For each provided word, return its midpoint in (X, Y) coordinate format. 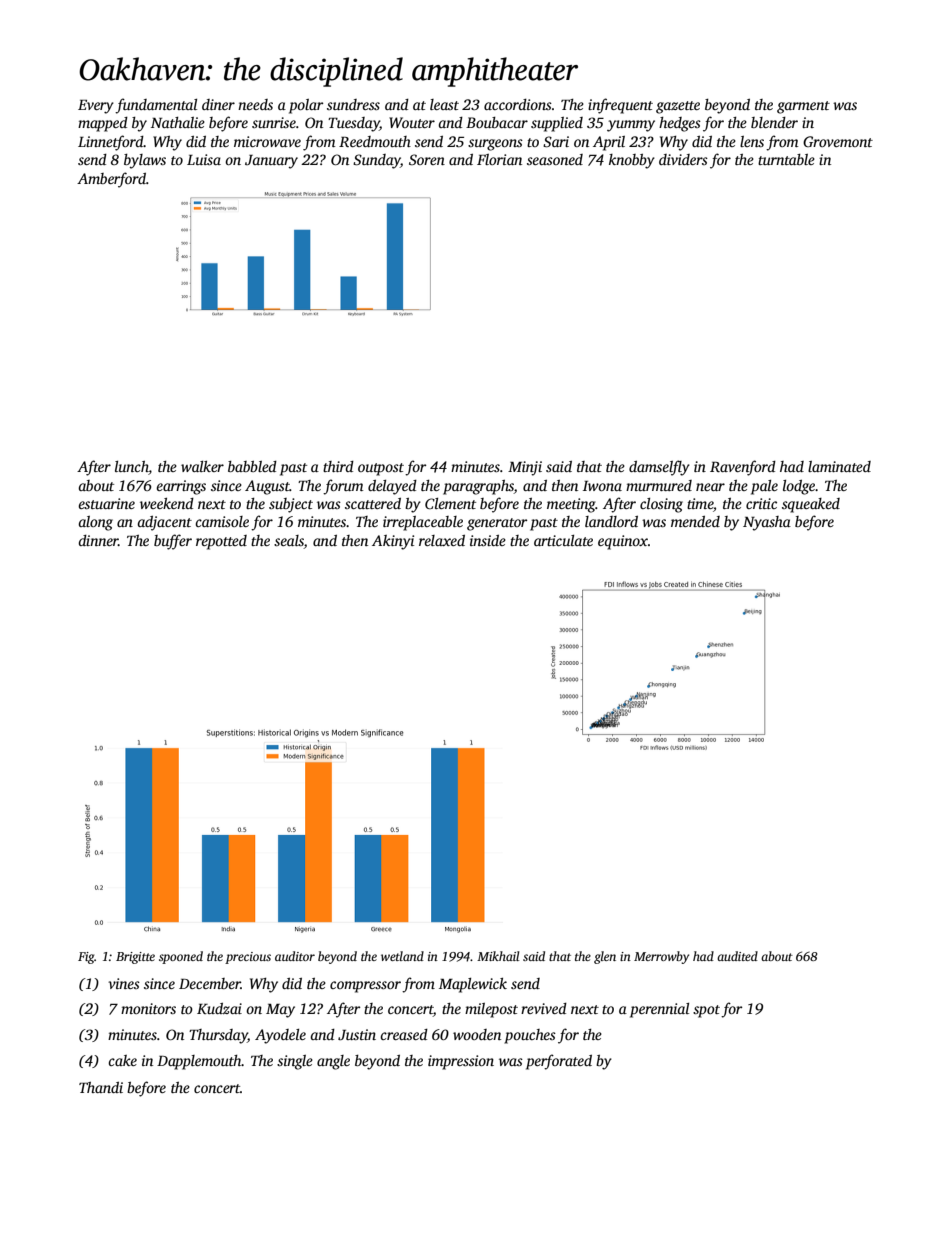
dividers (683, 159)
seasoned (555, 159)
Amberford (111, 180)
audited (737, 956)
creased (404, 1034)
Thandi (101, 1087)
